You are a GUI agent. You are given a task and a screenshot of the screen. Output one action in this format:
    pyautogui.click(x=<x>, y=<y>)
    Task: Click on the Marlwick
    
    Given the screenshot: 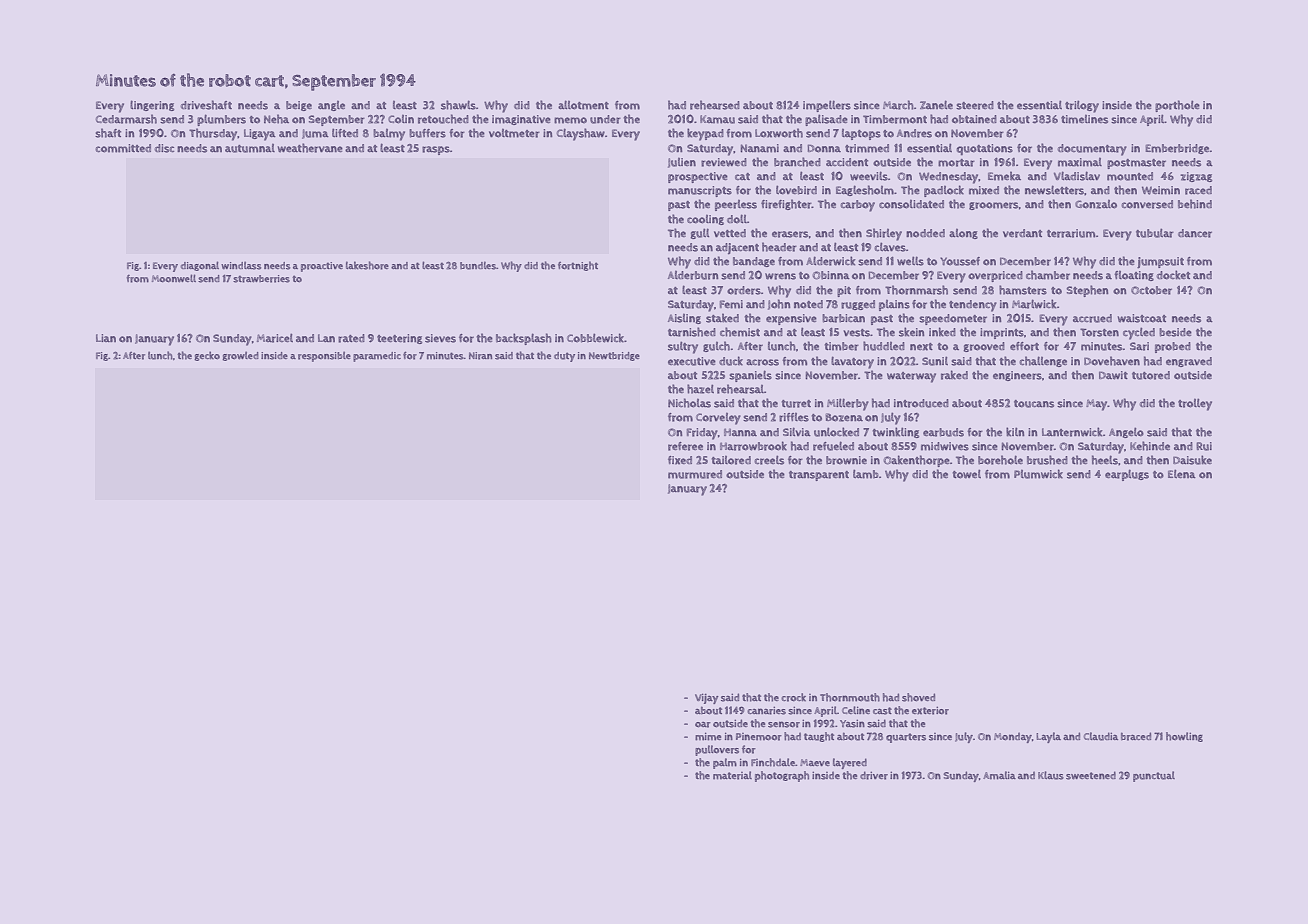 What is the action you would take?
    pyautogui.click(x=1034, y=304)
